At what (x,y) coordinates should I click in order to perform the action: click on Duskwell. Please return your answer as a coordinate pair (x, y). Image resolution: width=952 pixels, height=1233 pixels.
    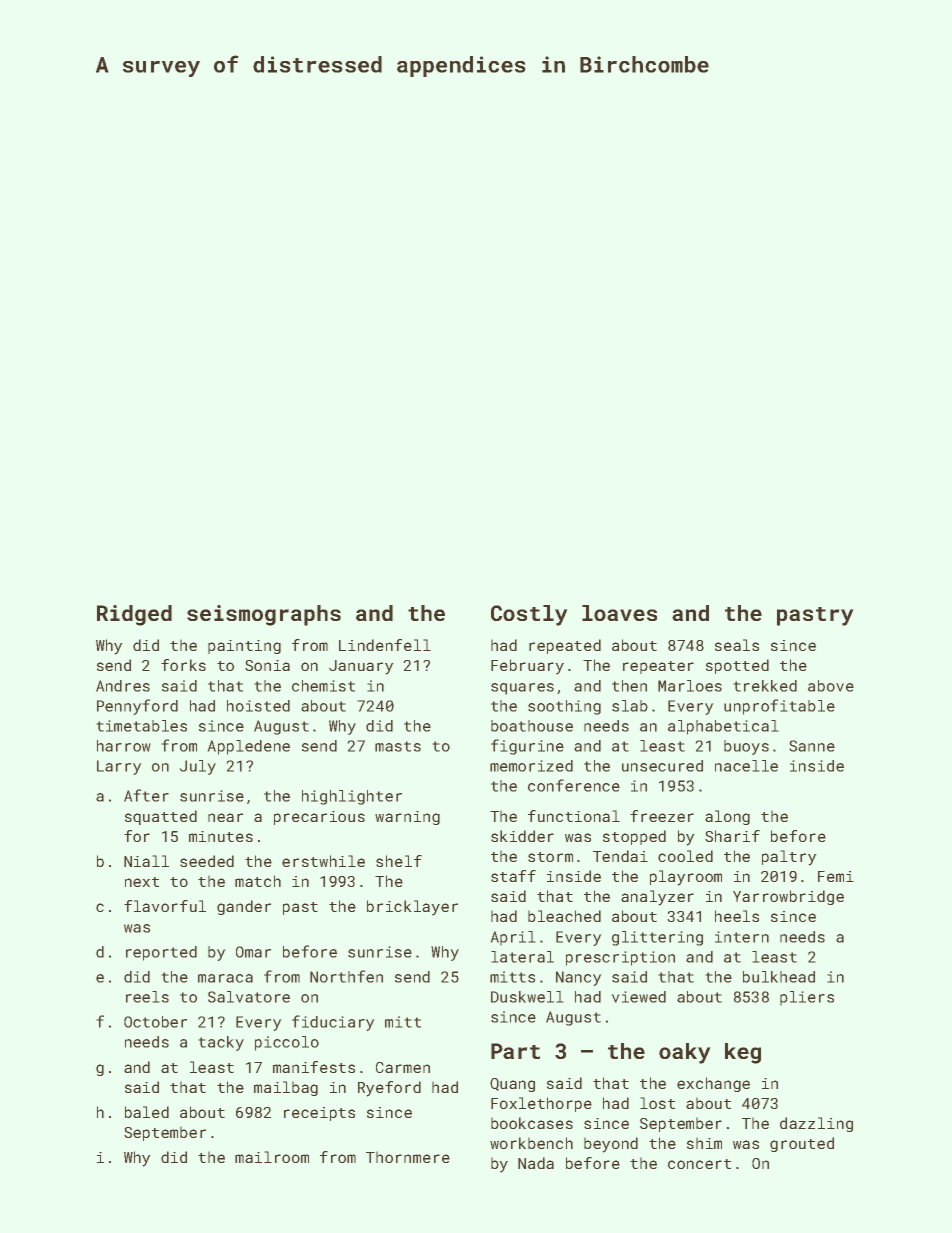
    Looking at the image, I should click on (527, 997).
